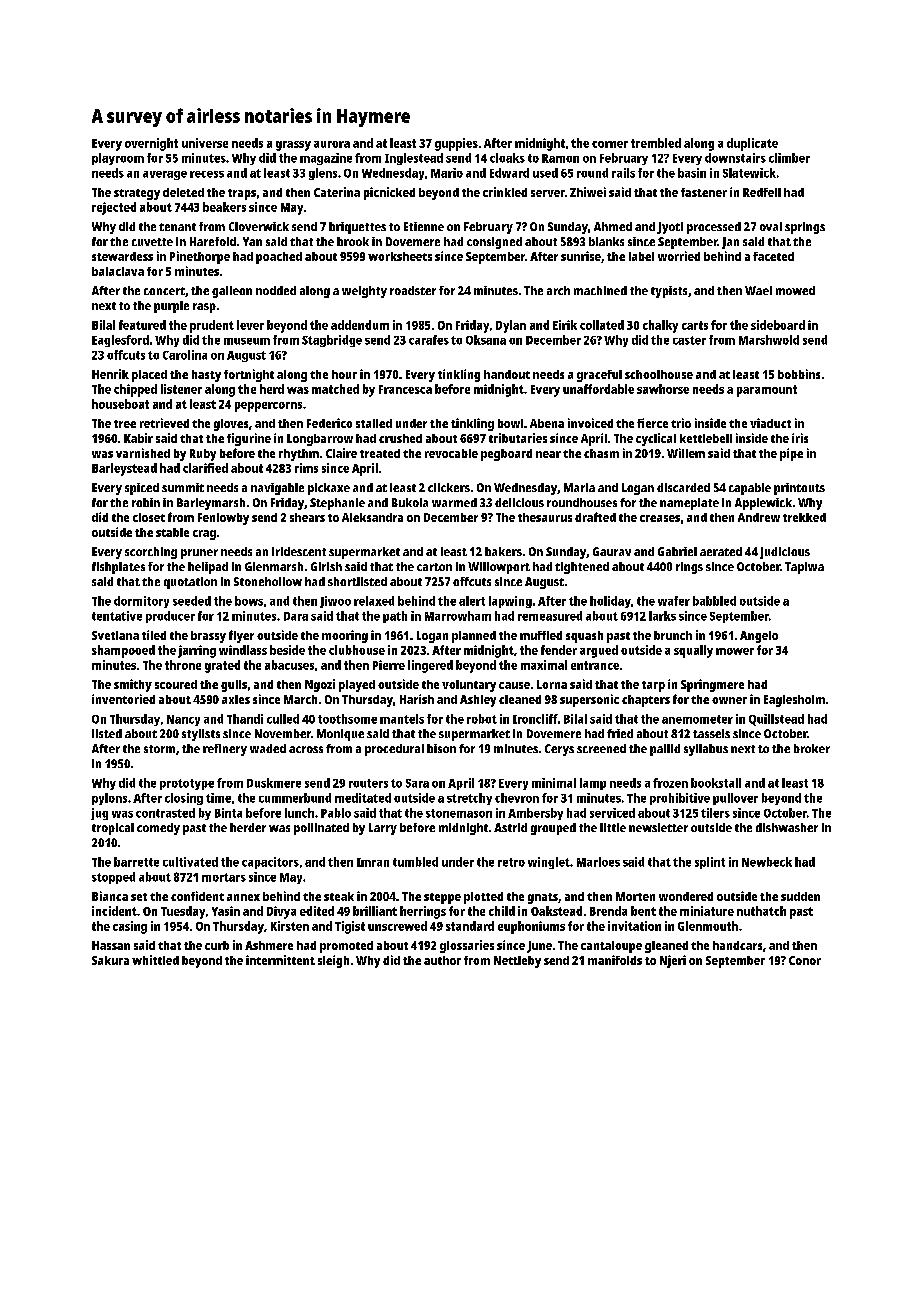  Describe the element at coordinates (336, 813) in the screenshot. I see `Pablo` at that location.
